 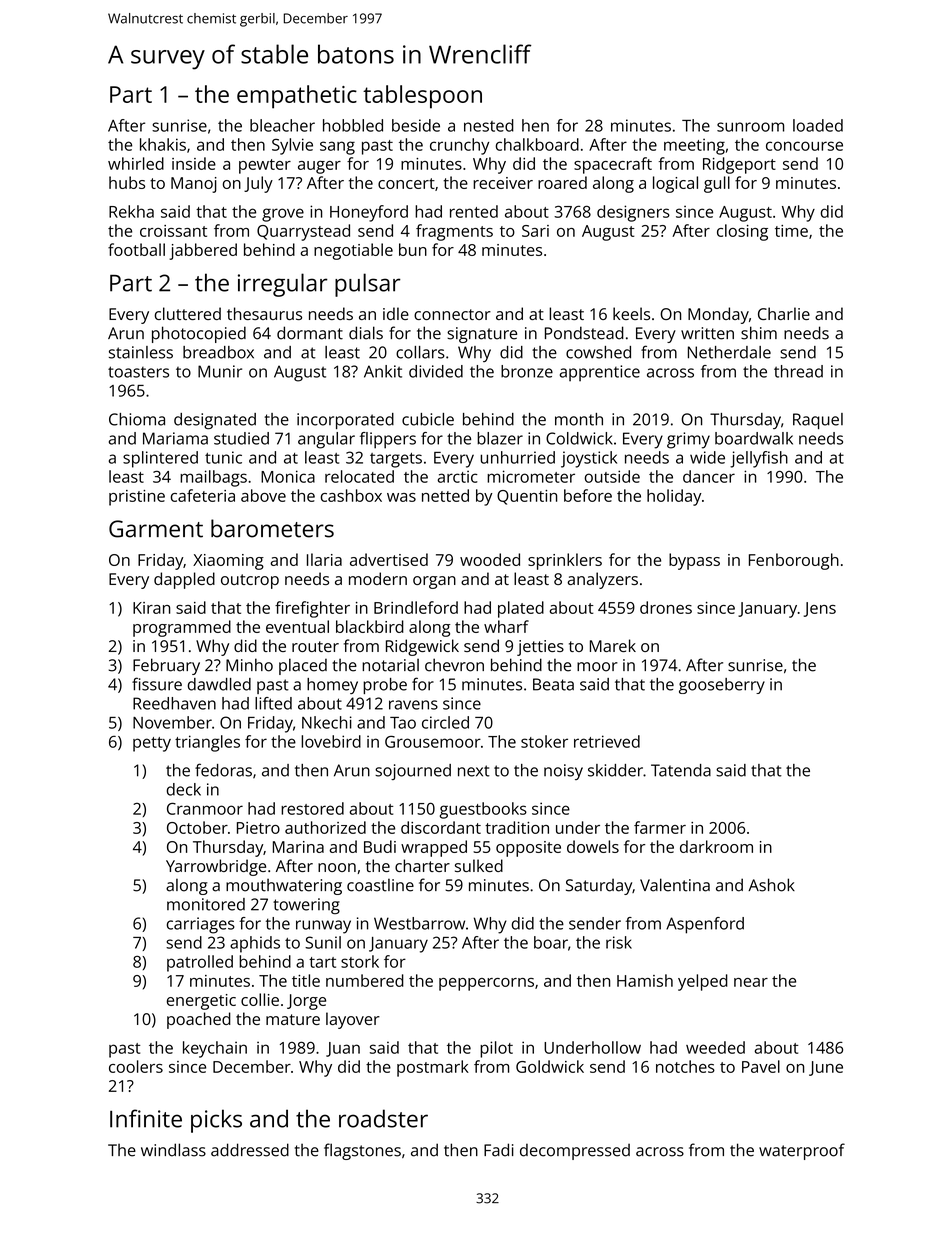 What do you see at coordinates (197, 827) in the document?
I see `October` at bounding box center [197, 827].
